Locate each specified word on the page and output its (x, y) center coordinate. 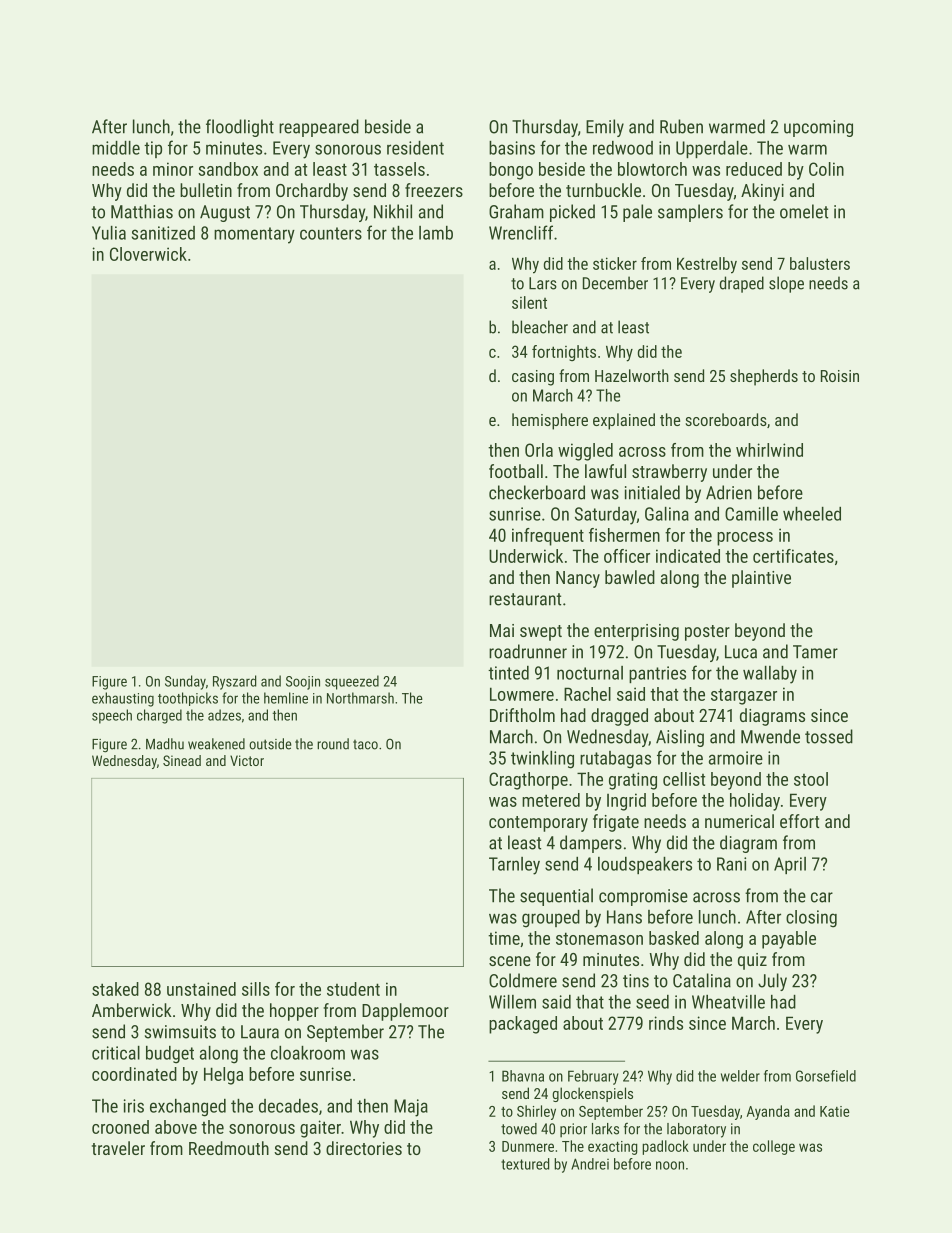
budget (170, 1055)
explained (624, 421)
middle (116, 148)
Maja (411, 1108)
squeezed (352, 682)
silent (529, 302)
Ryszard (234, 682)
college (774, 1147)
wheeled (812, 514)
